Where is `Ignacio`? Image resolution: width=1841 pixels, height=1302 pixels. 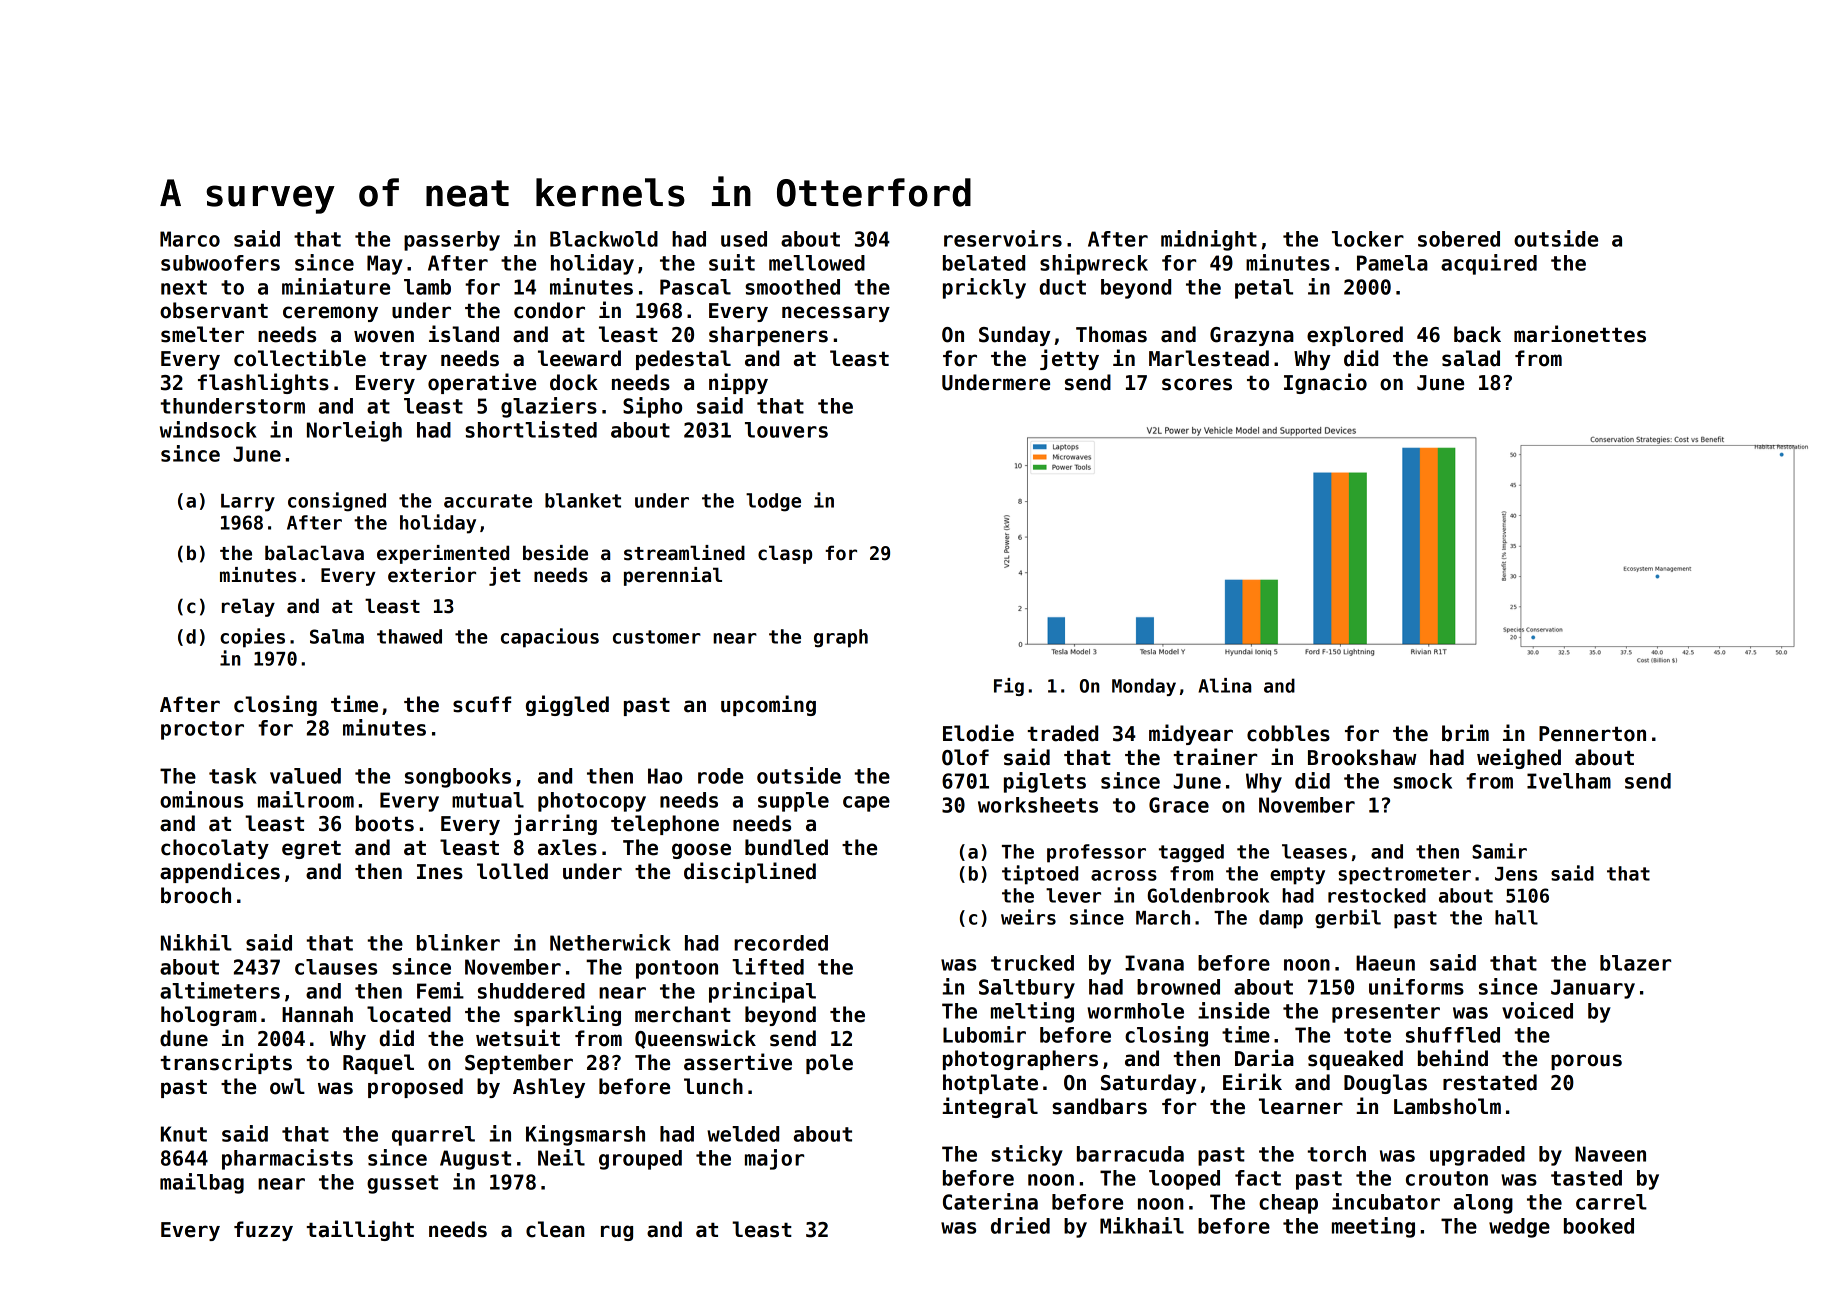 Ignacio is located at coordinates (1325, 383).
